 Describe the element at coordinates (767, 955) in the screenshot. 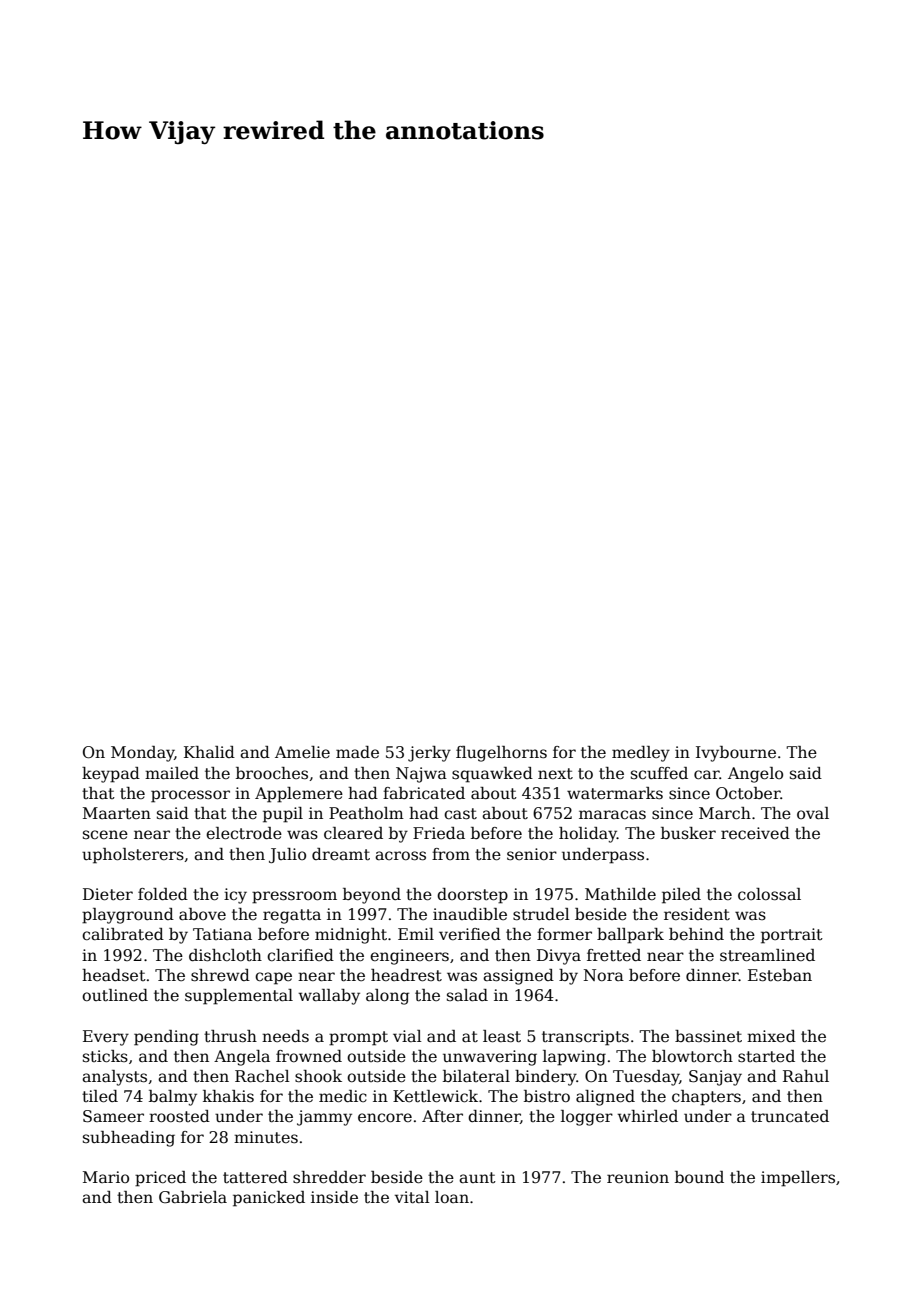

I see `streamlined` at that location.
